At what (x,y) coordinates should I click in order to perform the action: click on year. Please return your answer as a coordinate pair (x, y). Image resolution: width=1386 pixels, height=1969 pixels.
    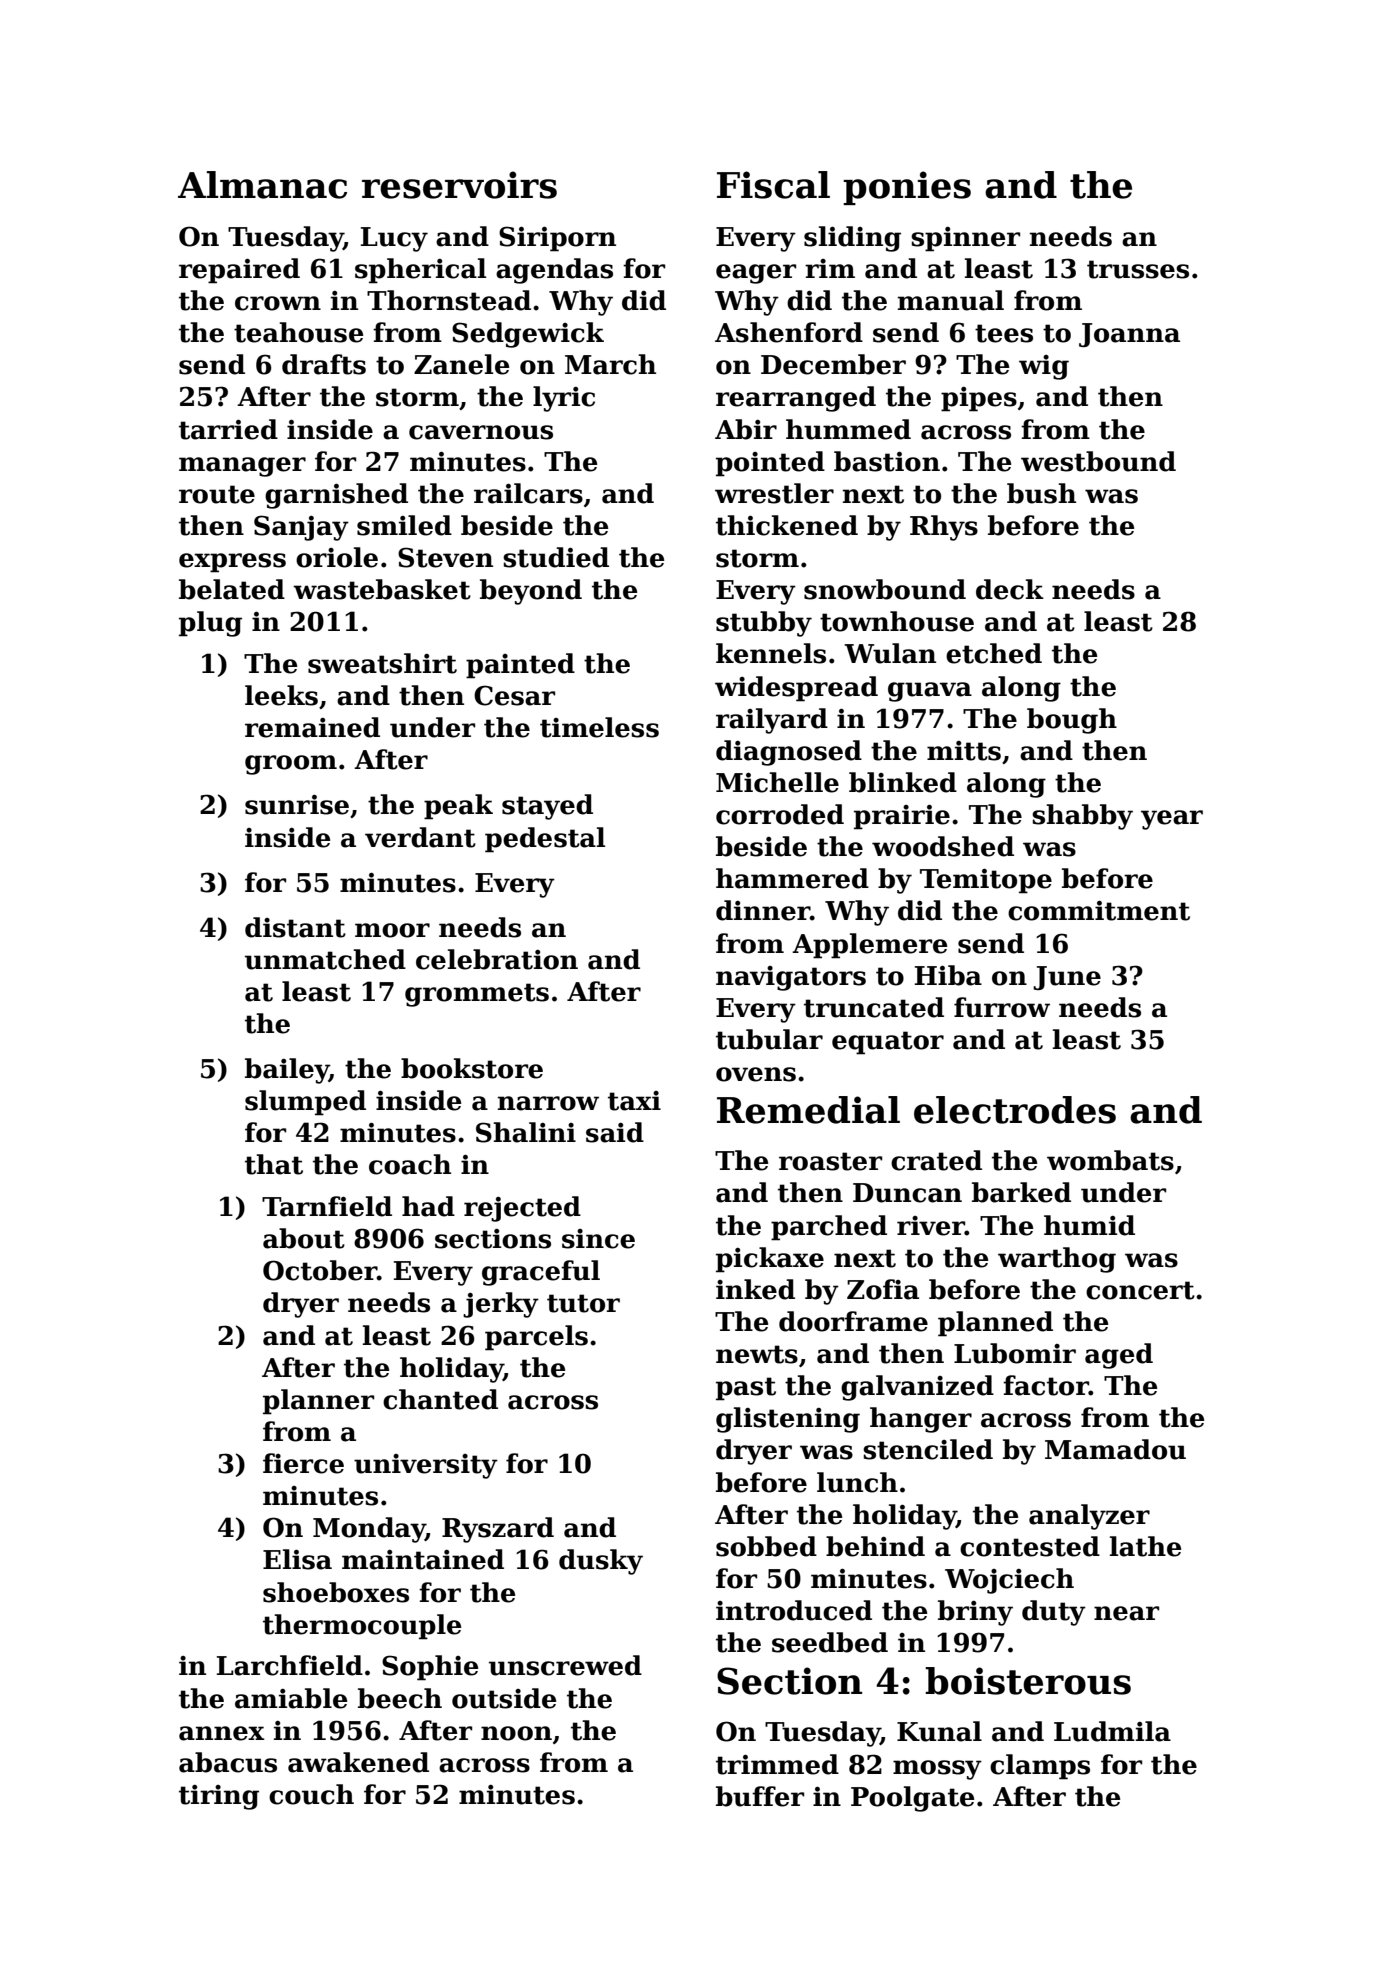
    Looking at the image, I should click on (1172, 820).
